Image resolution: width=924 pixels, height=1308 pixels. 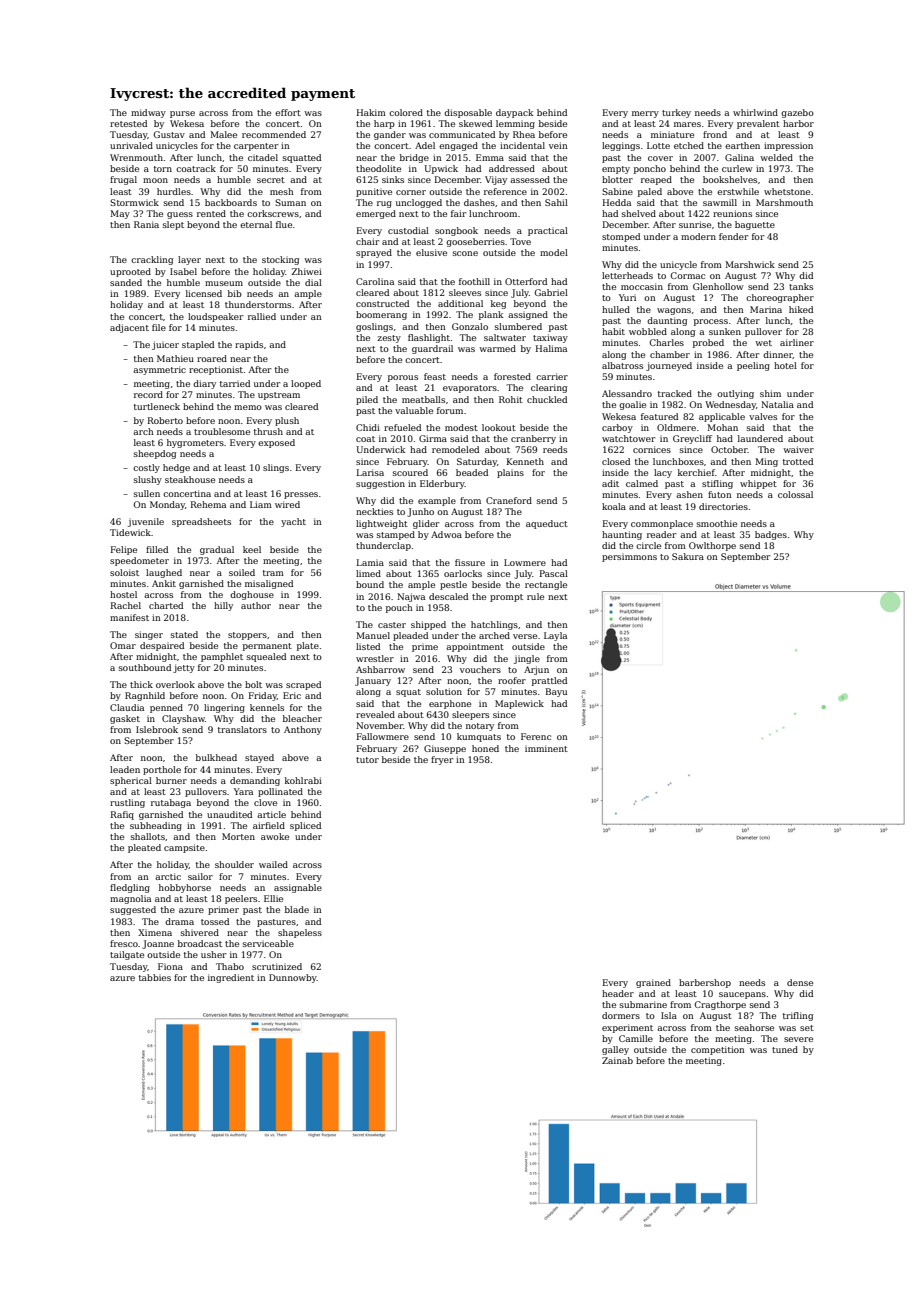 What do you see at coordinates (514, 113) in the document?
I see `daypack` at bounding box center [514, 113].
